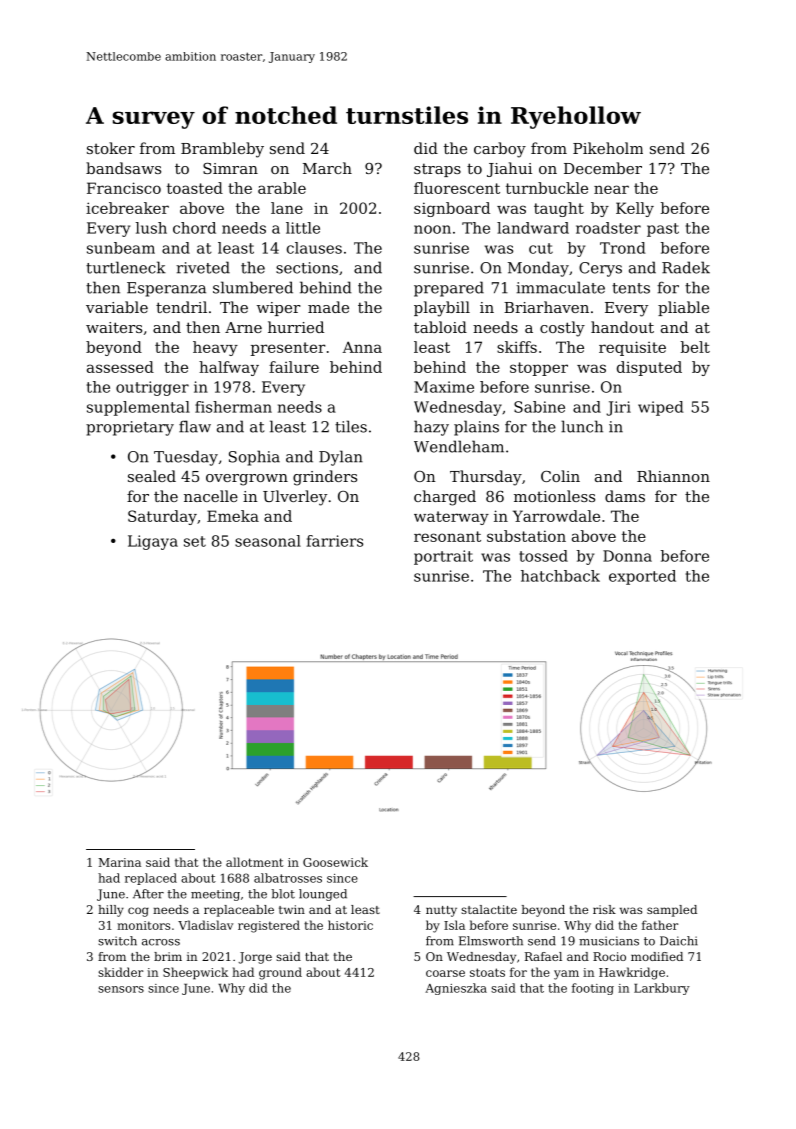  I want to click on portrait, so click(443, 557).
